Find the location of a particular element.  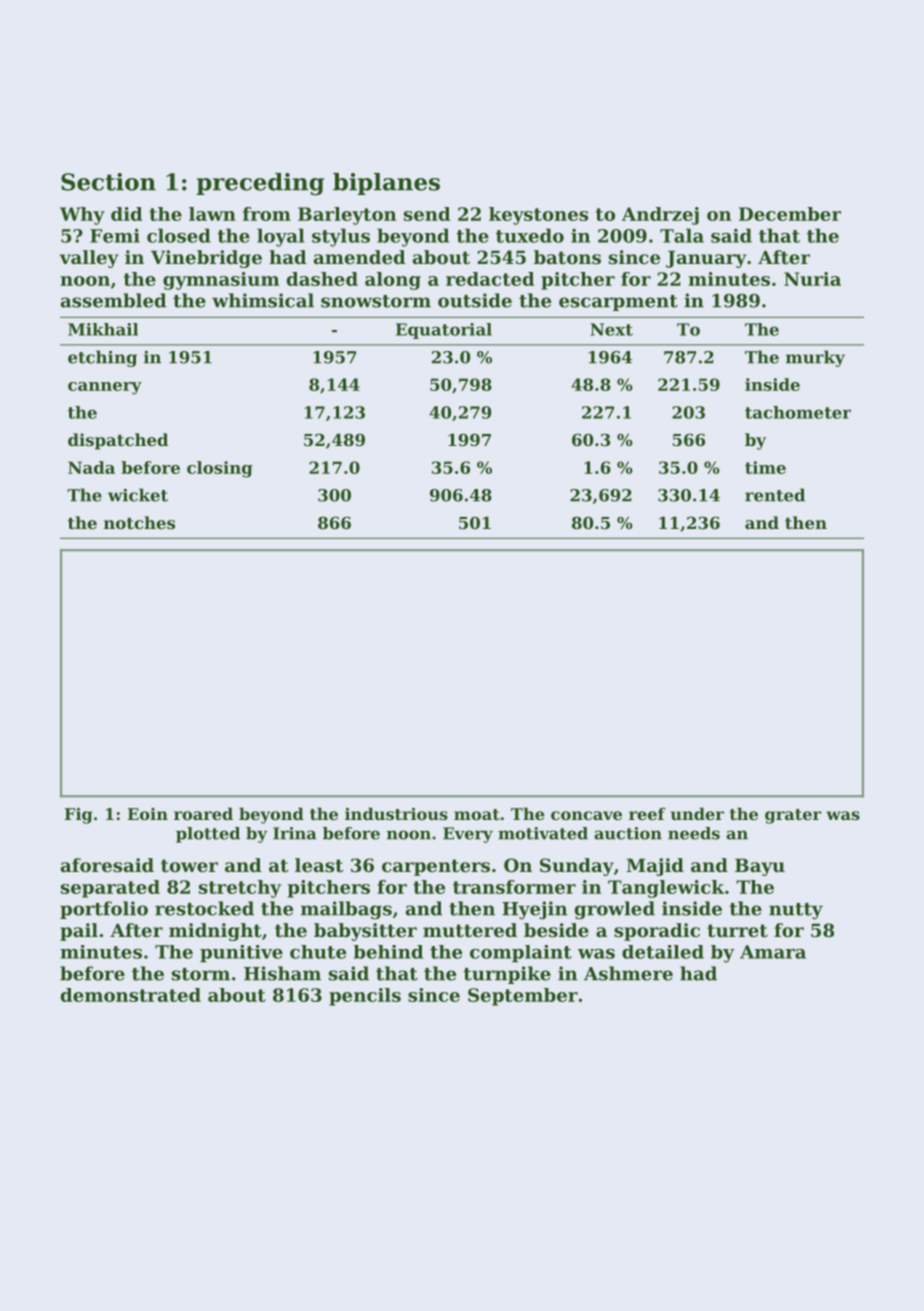

Barleyton is located at coordinates (347, 216).
